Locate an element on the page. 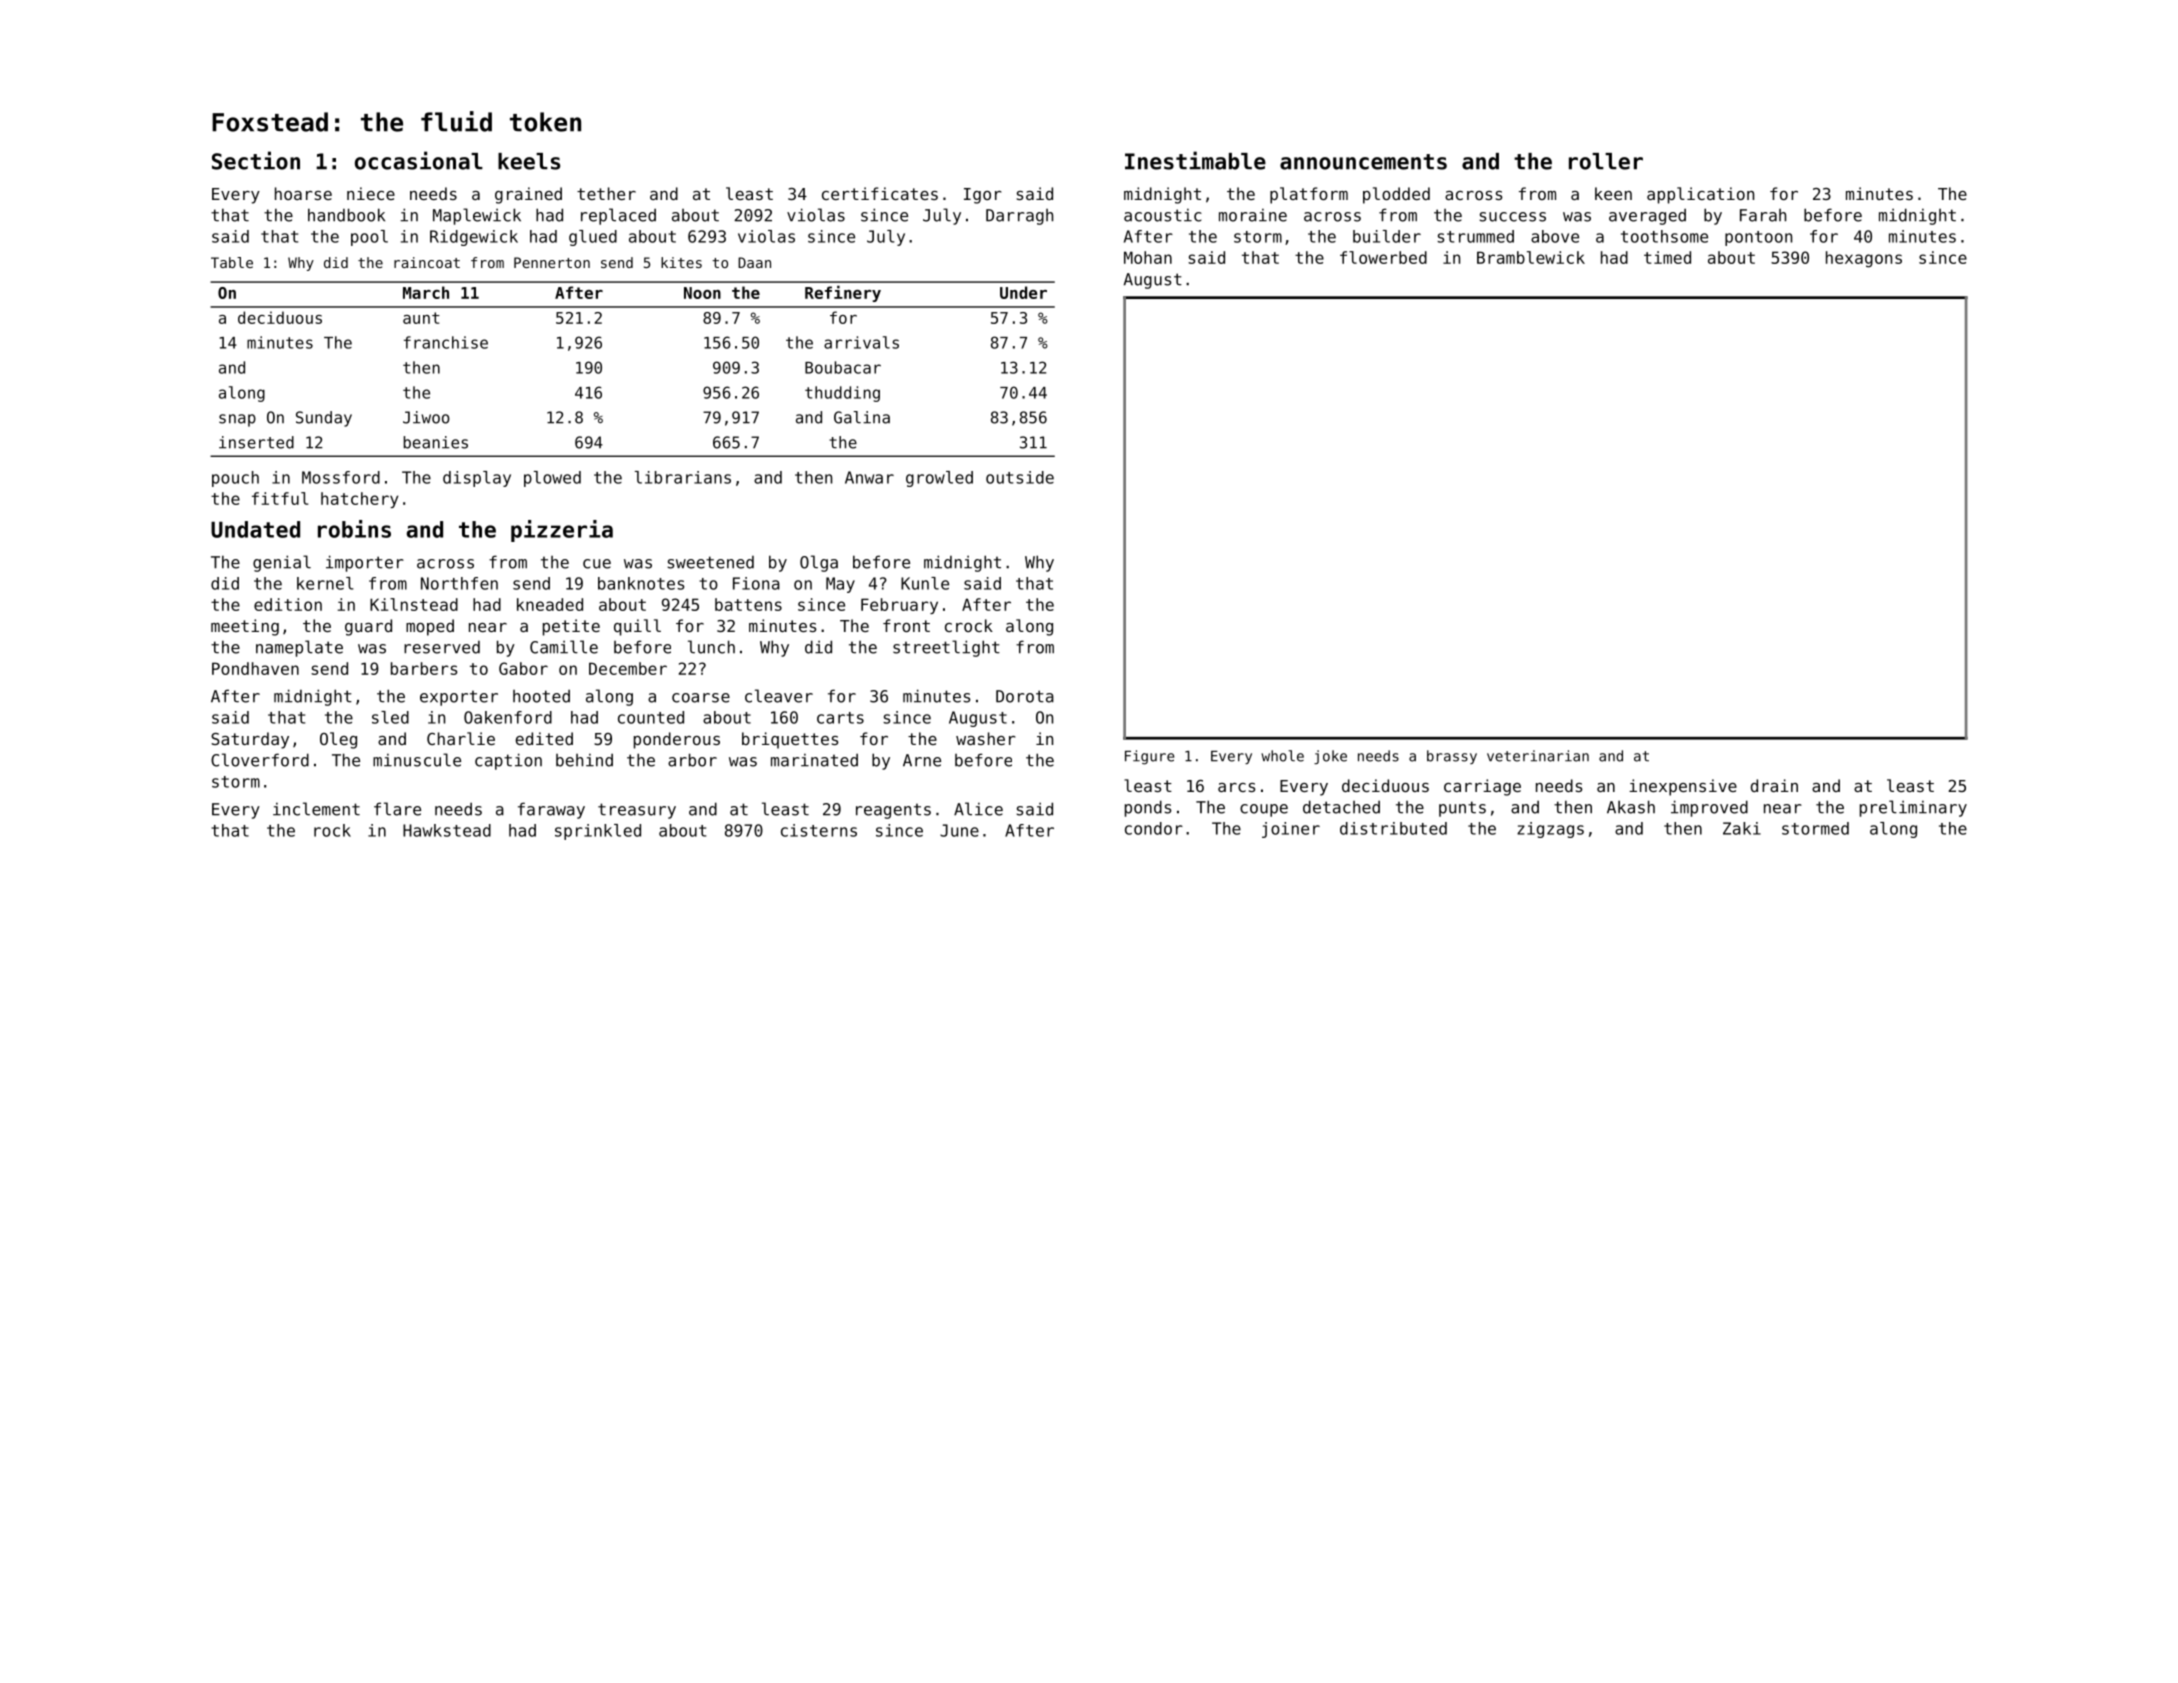 The height and width of the document is (1683, 2178). June is located at coordinates (959, 830).
